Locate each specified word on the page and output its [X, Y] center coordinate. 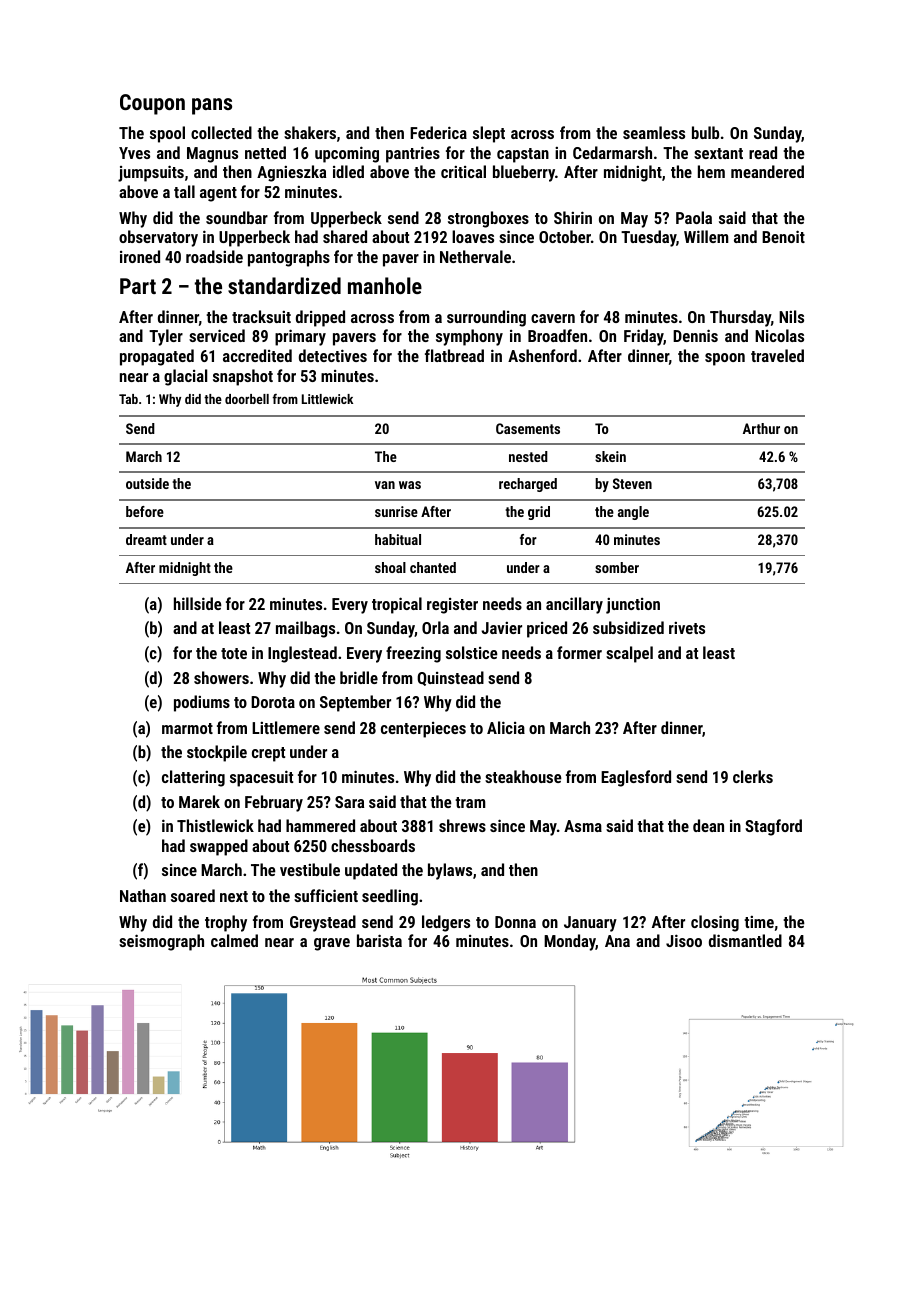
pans [212, 106]
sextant [718, 153]
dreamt [146, 539]
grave [332, 944]
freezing [413, 654]
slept [489, 134]
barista [379, 940]
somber [617, 567]
